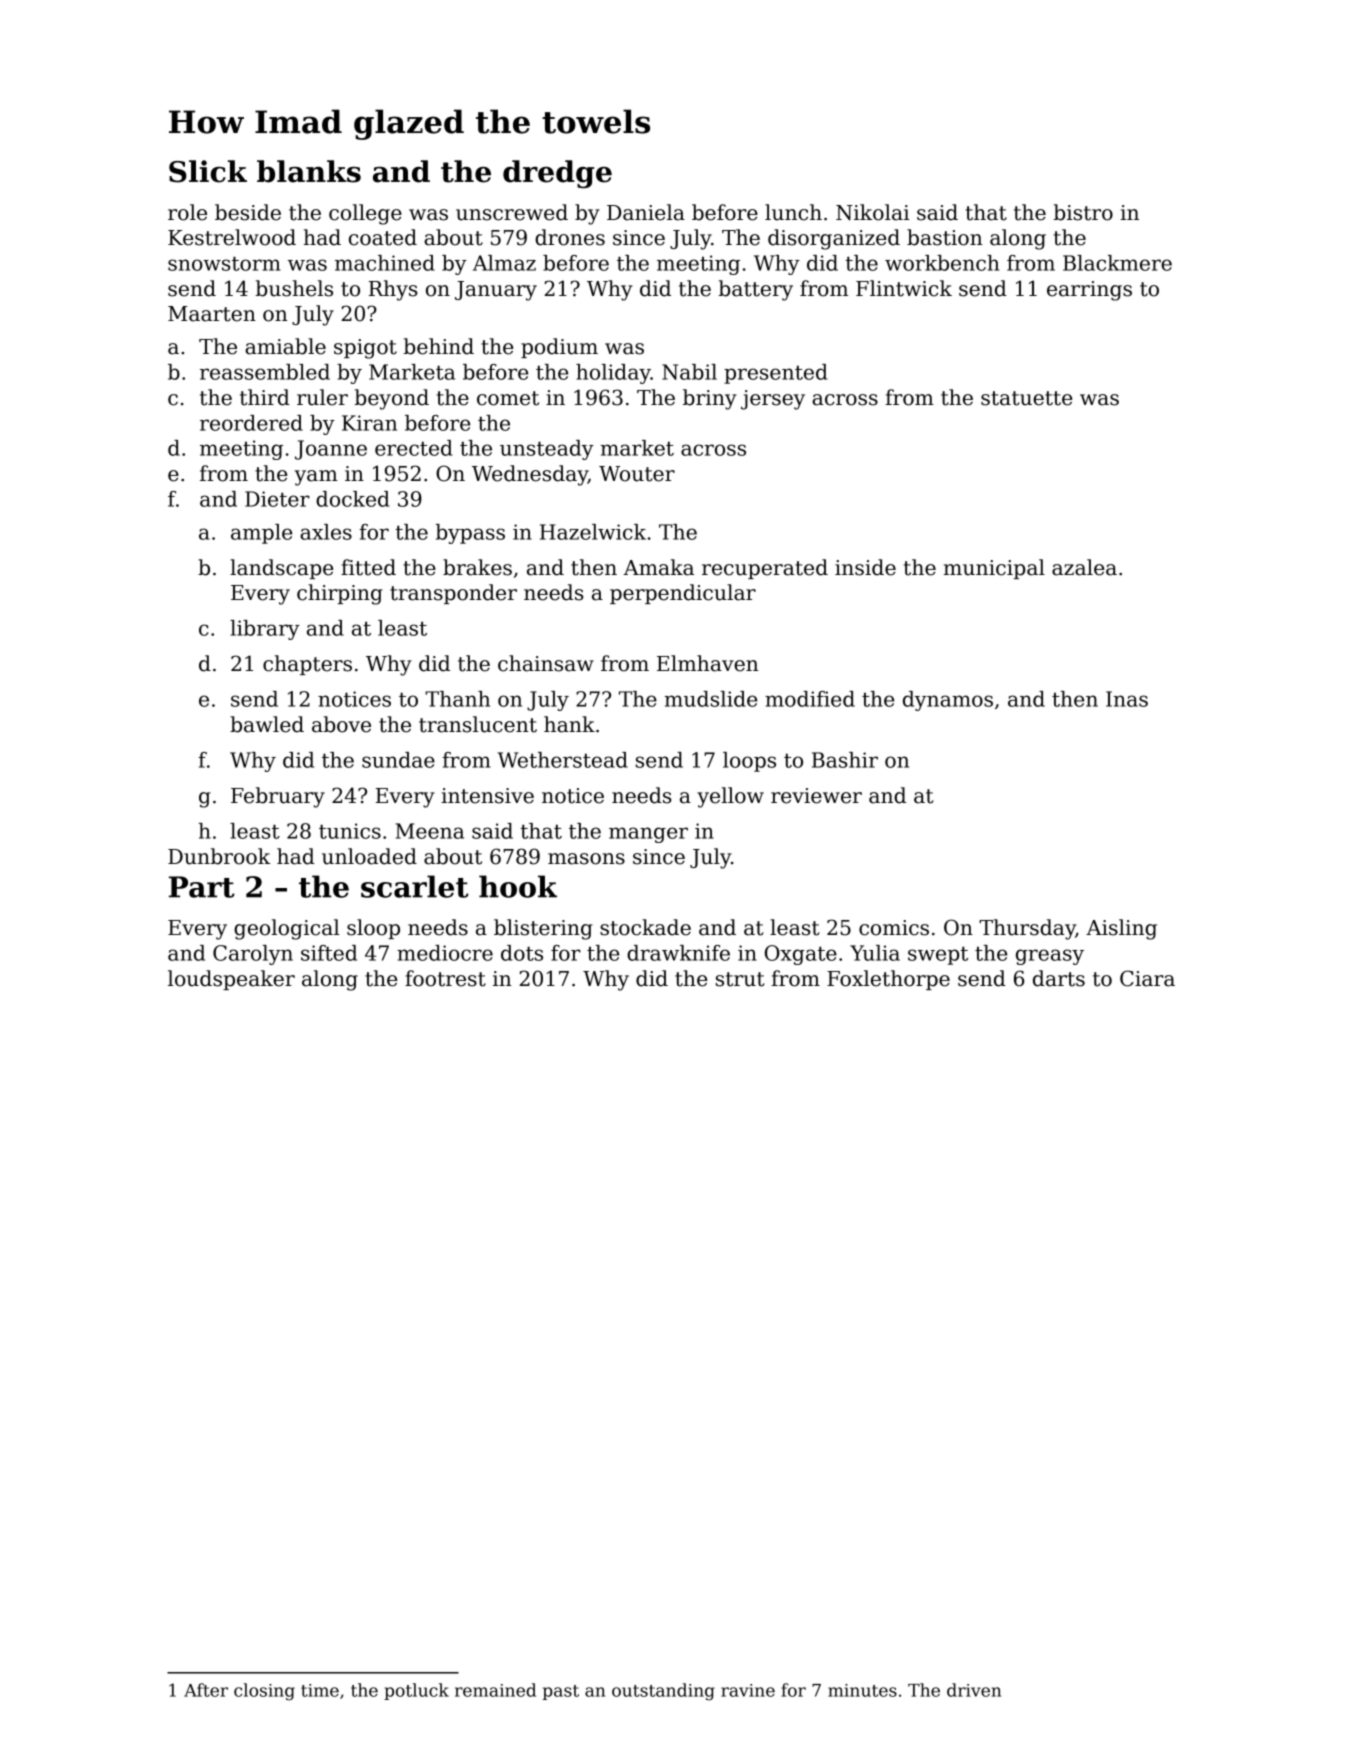 This screenshot has height=1751, width=1353. Describe the element at coordinates (341, 724) in the screenshot. I see `above` at that location.
